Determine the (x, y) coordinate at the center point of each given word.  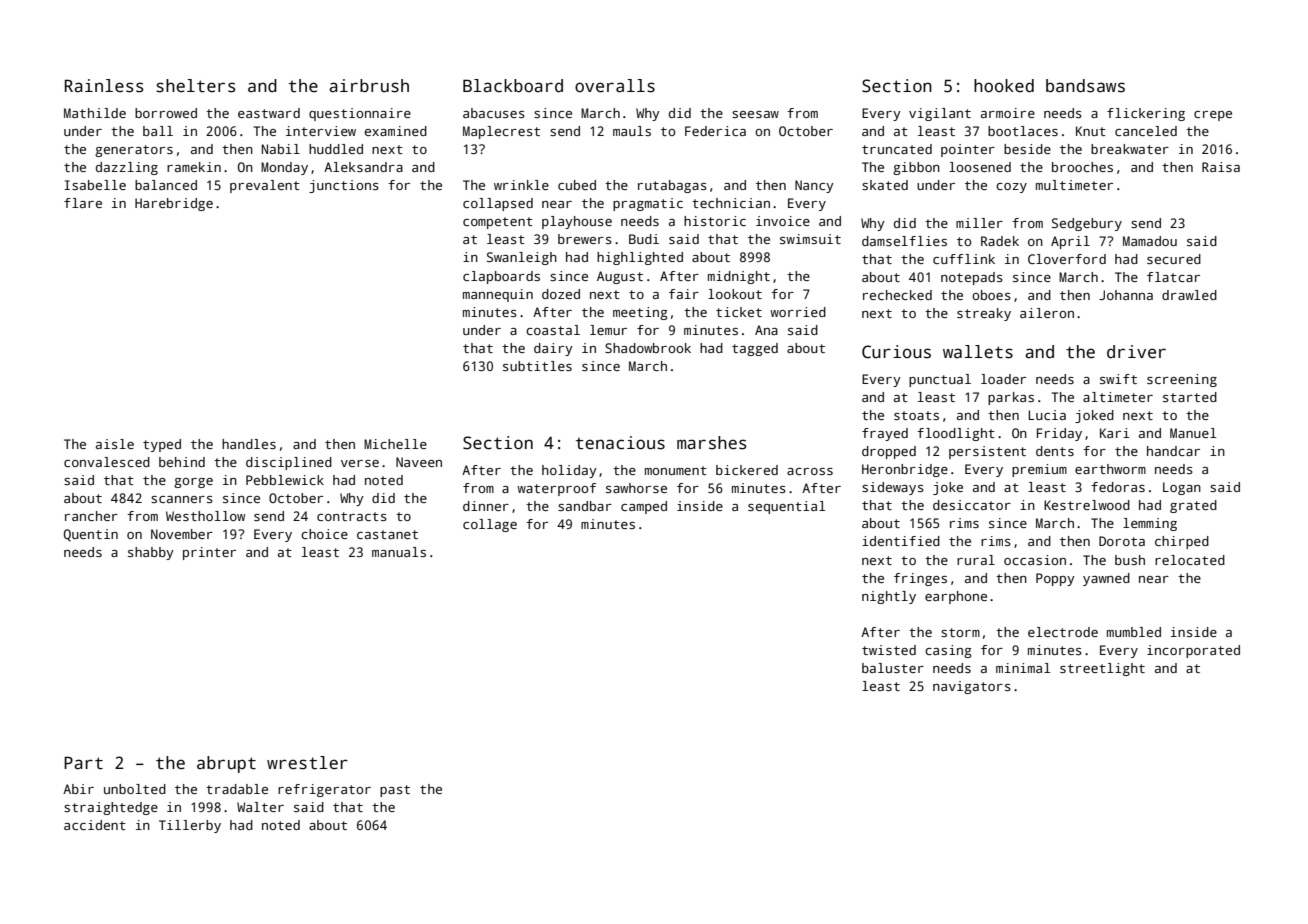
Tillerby (190, 826)
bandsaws (1085, 86)
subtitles (537, 366)
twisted (889, 650)
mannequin (498, 295)
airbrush (369, 86)
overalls (615, 86)
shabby (151, 553)
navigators (972, 687)
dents (1055, 451)
